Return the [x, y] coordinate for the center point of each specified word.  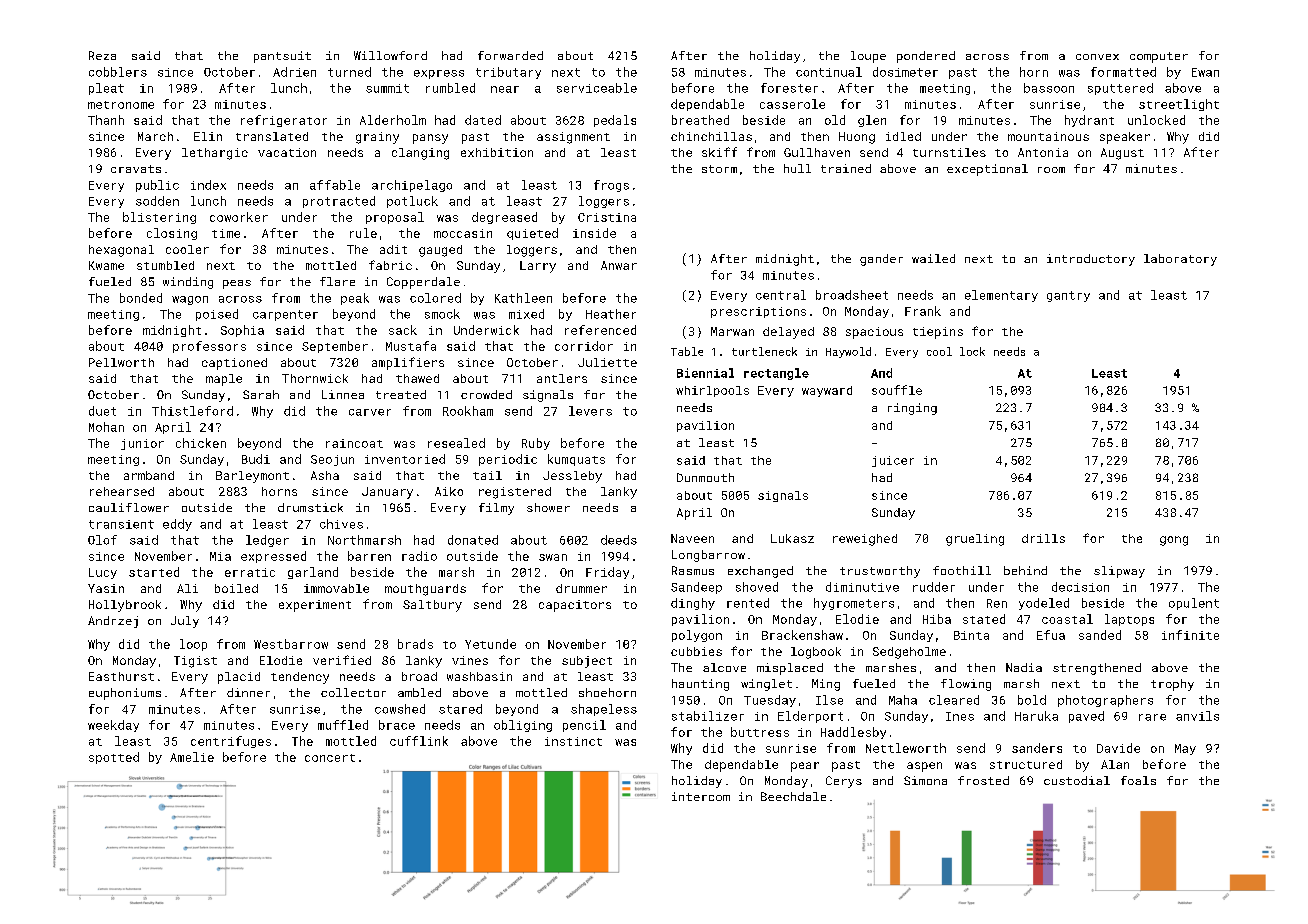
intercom [701, 796]
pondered [926, 57]
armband [149, 475]
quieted [532, 234]
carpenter [285, 315]
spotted [114, 758]
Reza [102, 55]
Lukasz [792, 538]
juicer [893, 461]
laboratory [1180, 260]
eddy [177, 525]
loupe [868, 57]
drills [1043, 538]
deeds [619, 540]
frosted [983, 780]
